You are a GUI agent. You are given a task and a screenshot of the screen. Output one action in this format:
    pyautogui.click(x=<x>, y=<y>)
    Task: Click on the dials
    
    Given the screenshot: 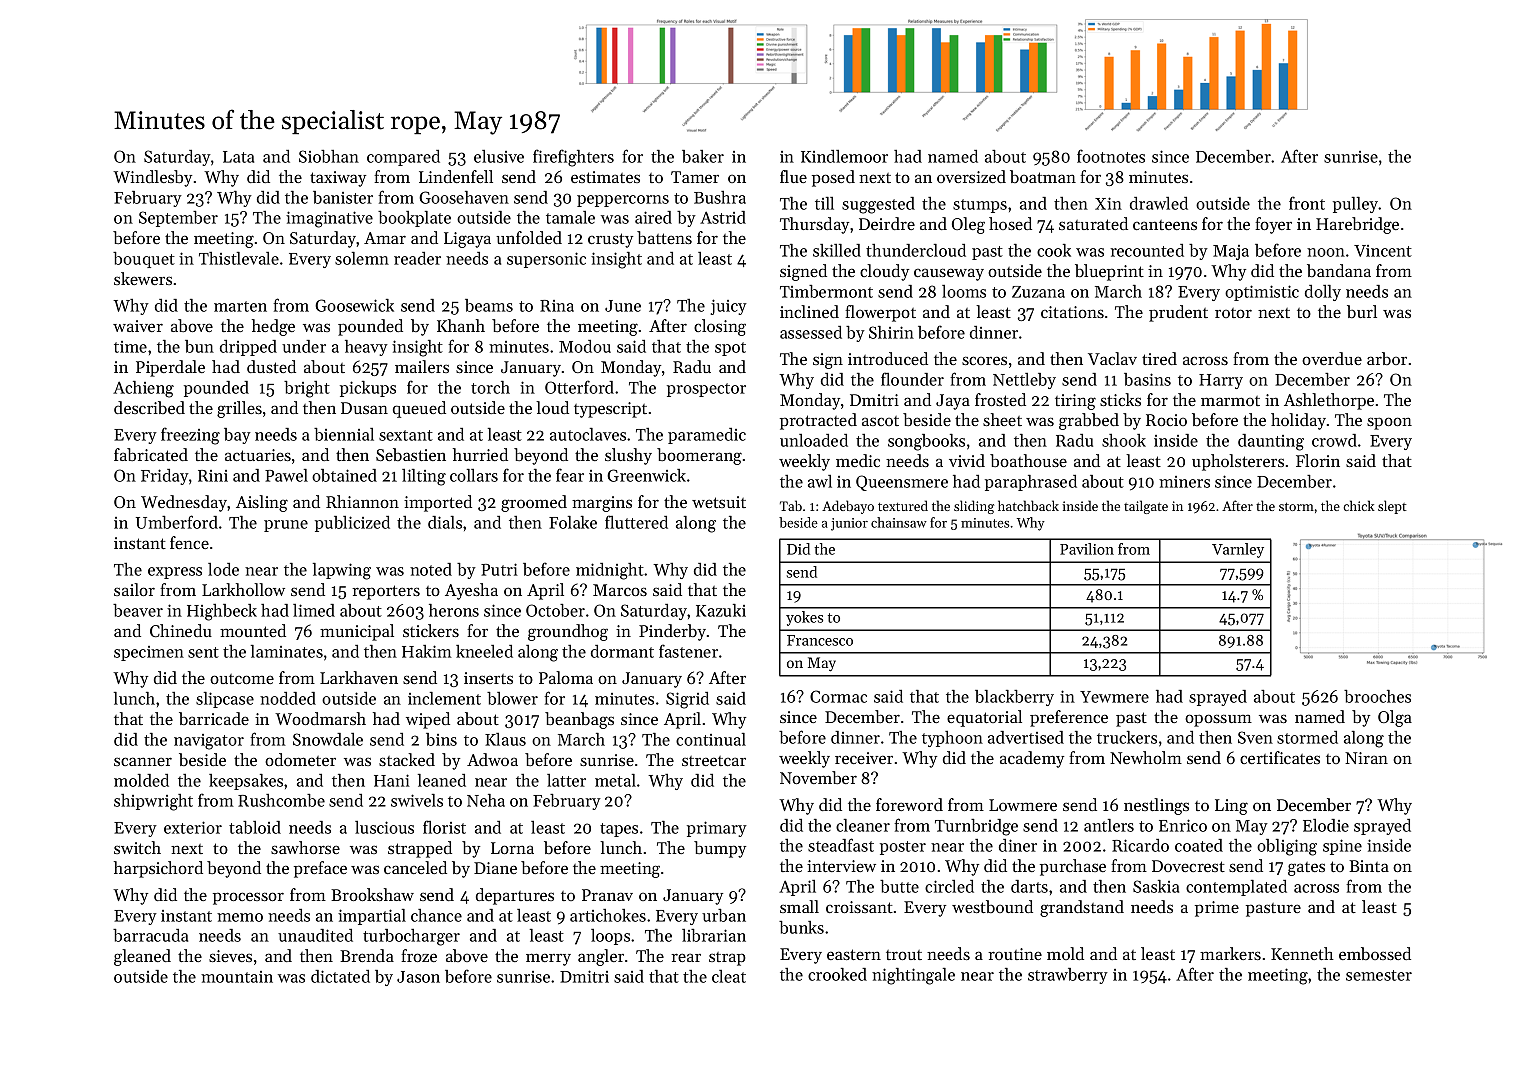 What is the action you would take?
    pyautogui.click(x=445, y=522)
